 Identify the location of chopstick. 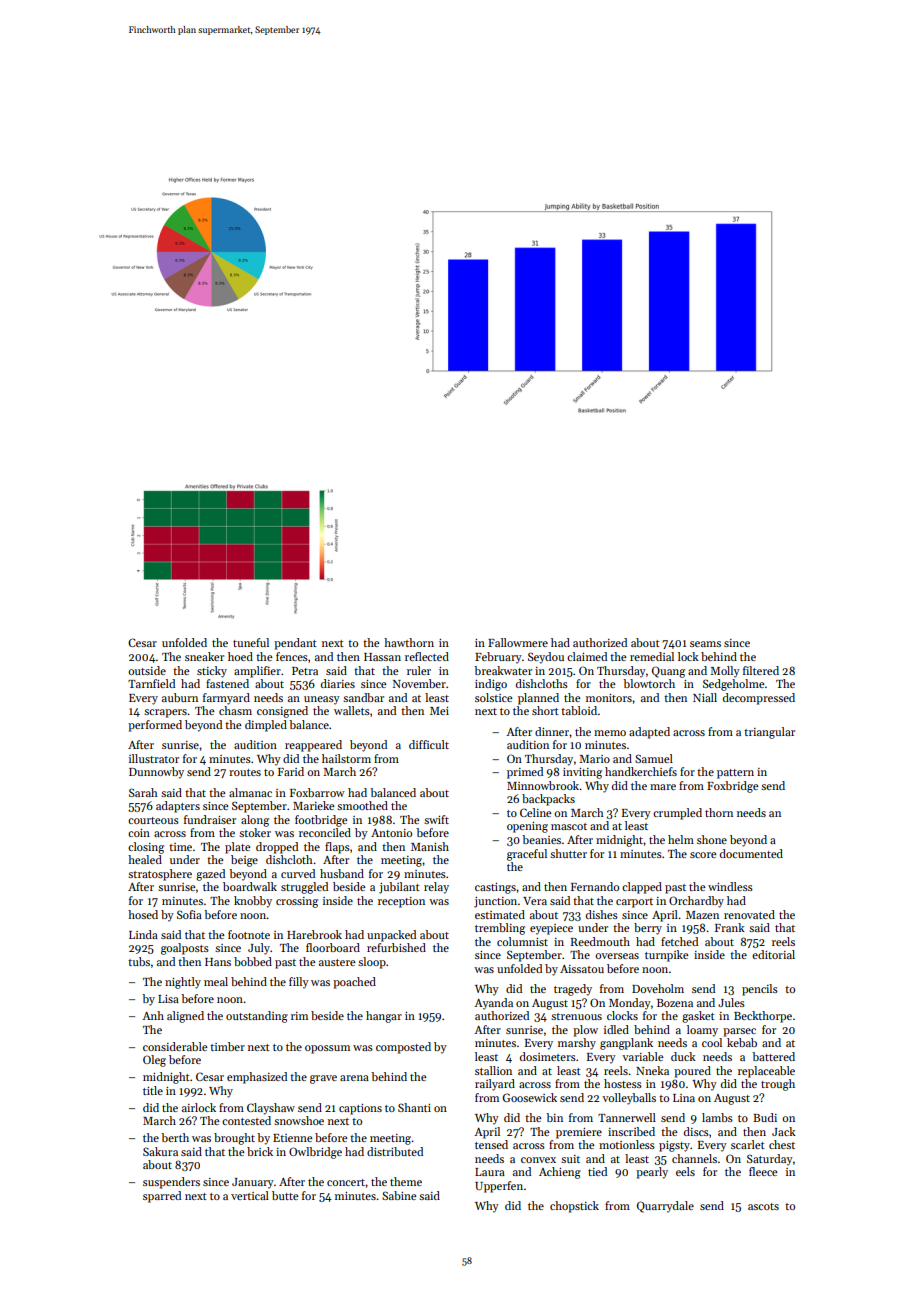
(574, 1207).
